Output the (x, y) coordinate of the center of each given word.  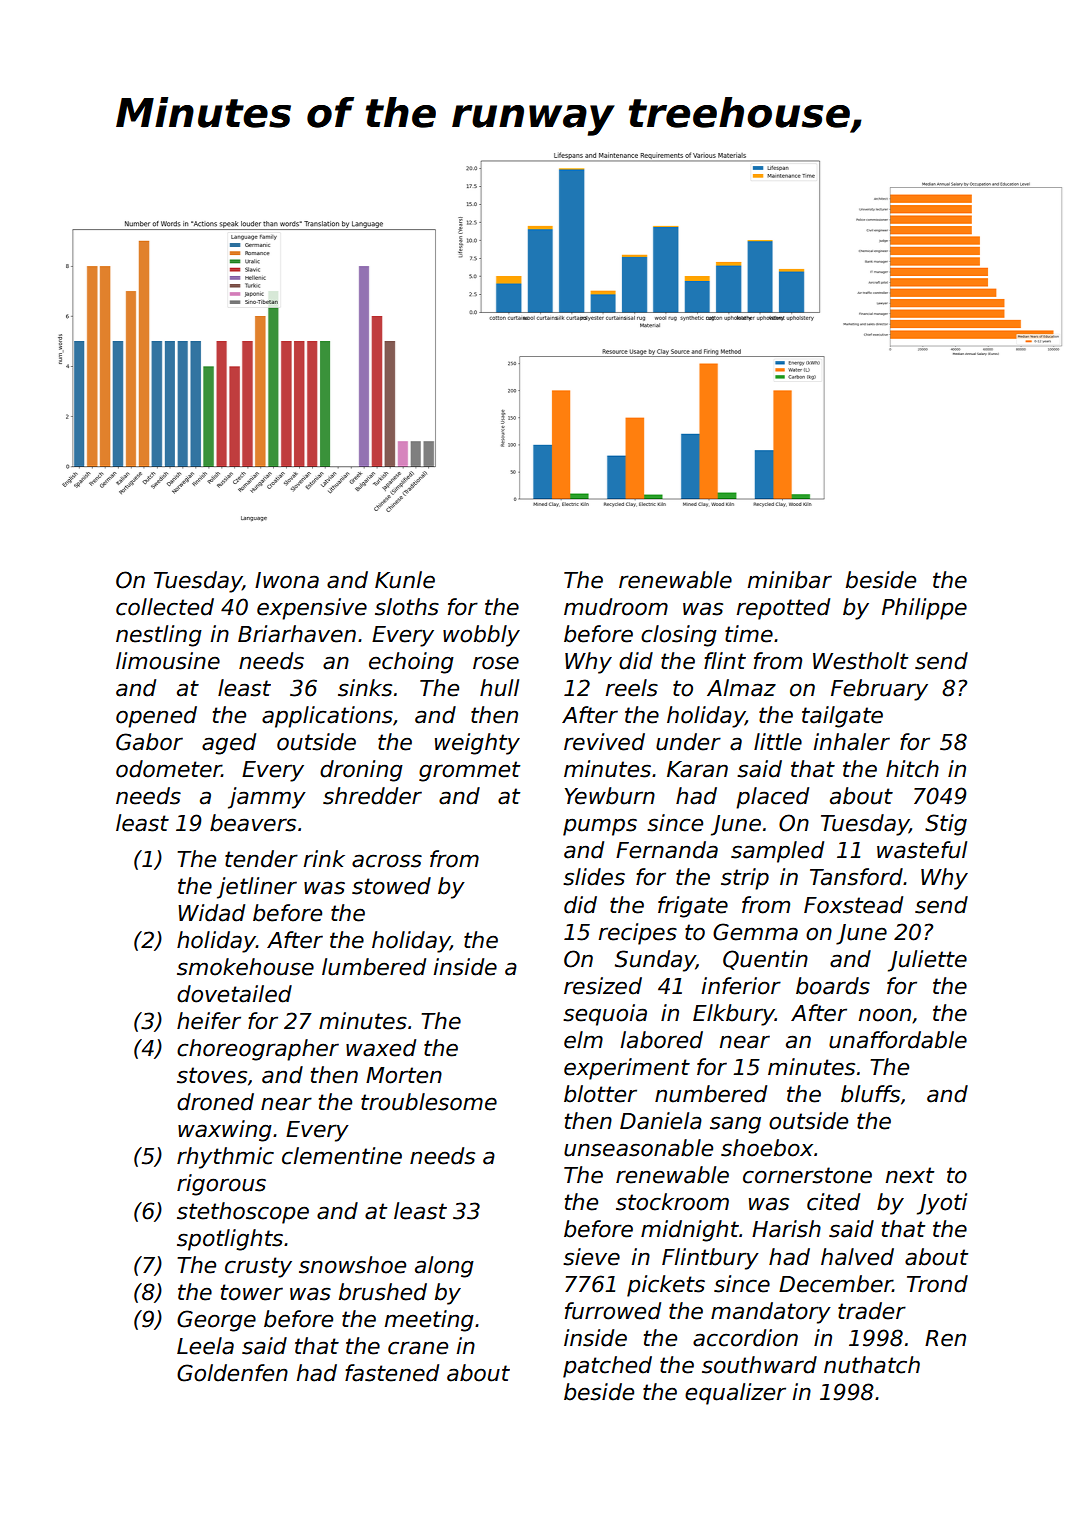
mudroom (616, 607)
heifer (209, 1021)
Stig (946, 825)
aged (229, 744)
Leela (205, 1346)
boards (833, 986)
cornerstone (807, 1175)
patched (607, 1367)
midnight (690, 1231)
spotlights (230, 1240)
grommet (469, 771)
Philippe (924, 609)
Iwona (287, 580)
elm (583, 1040)
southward (759, 1365)
